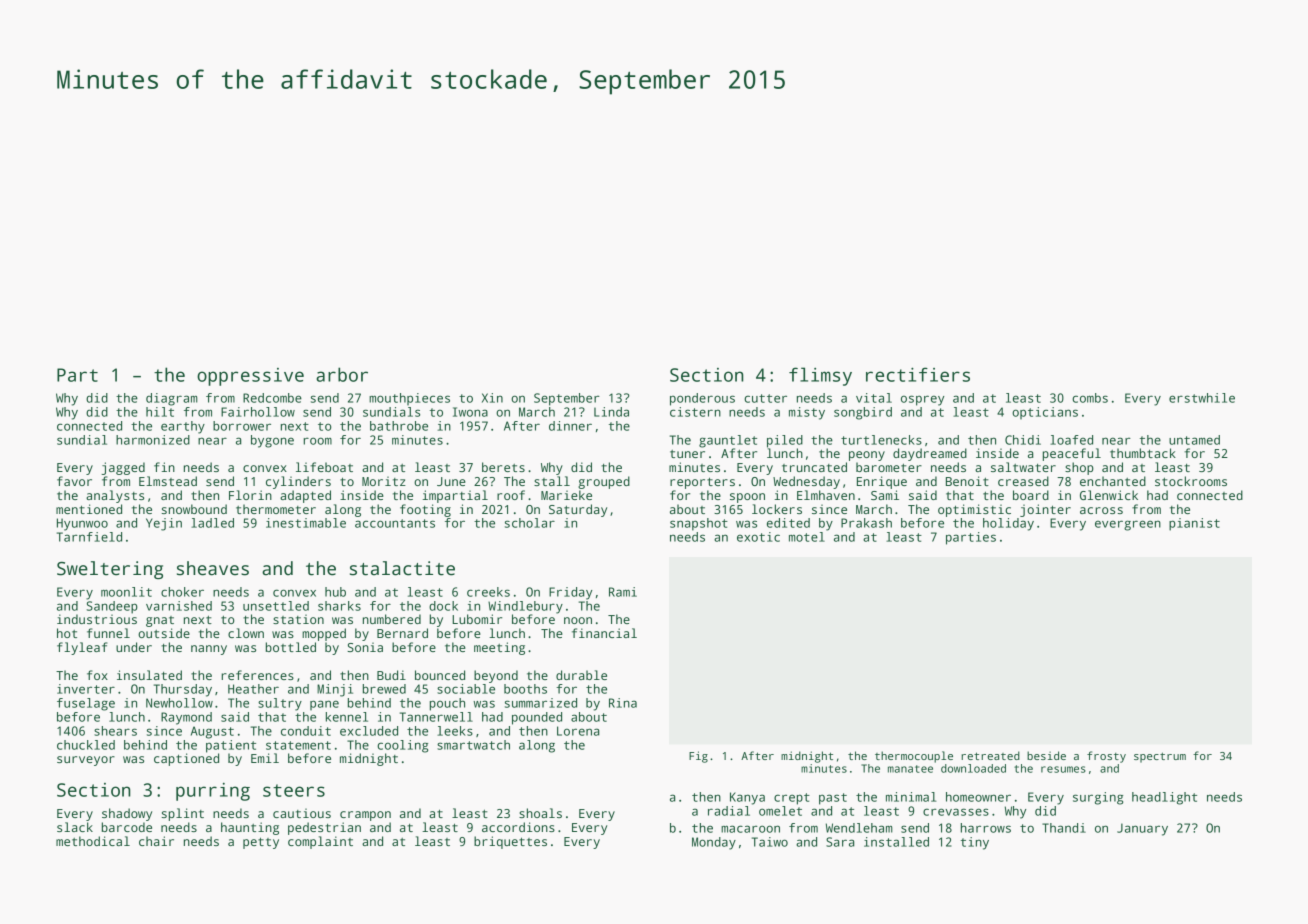 The width and height of the image is (1308, 924). What do you see at coordinates (918, 374) in the image?
I see `rectifiers` at bounding box center [918, 374].
